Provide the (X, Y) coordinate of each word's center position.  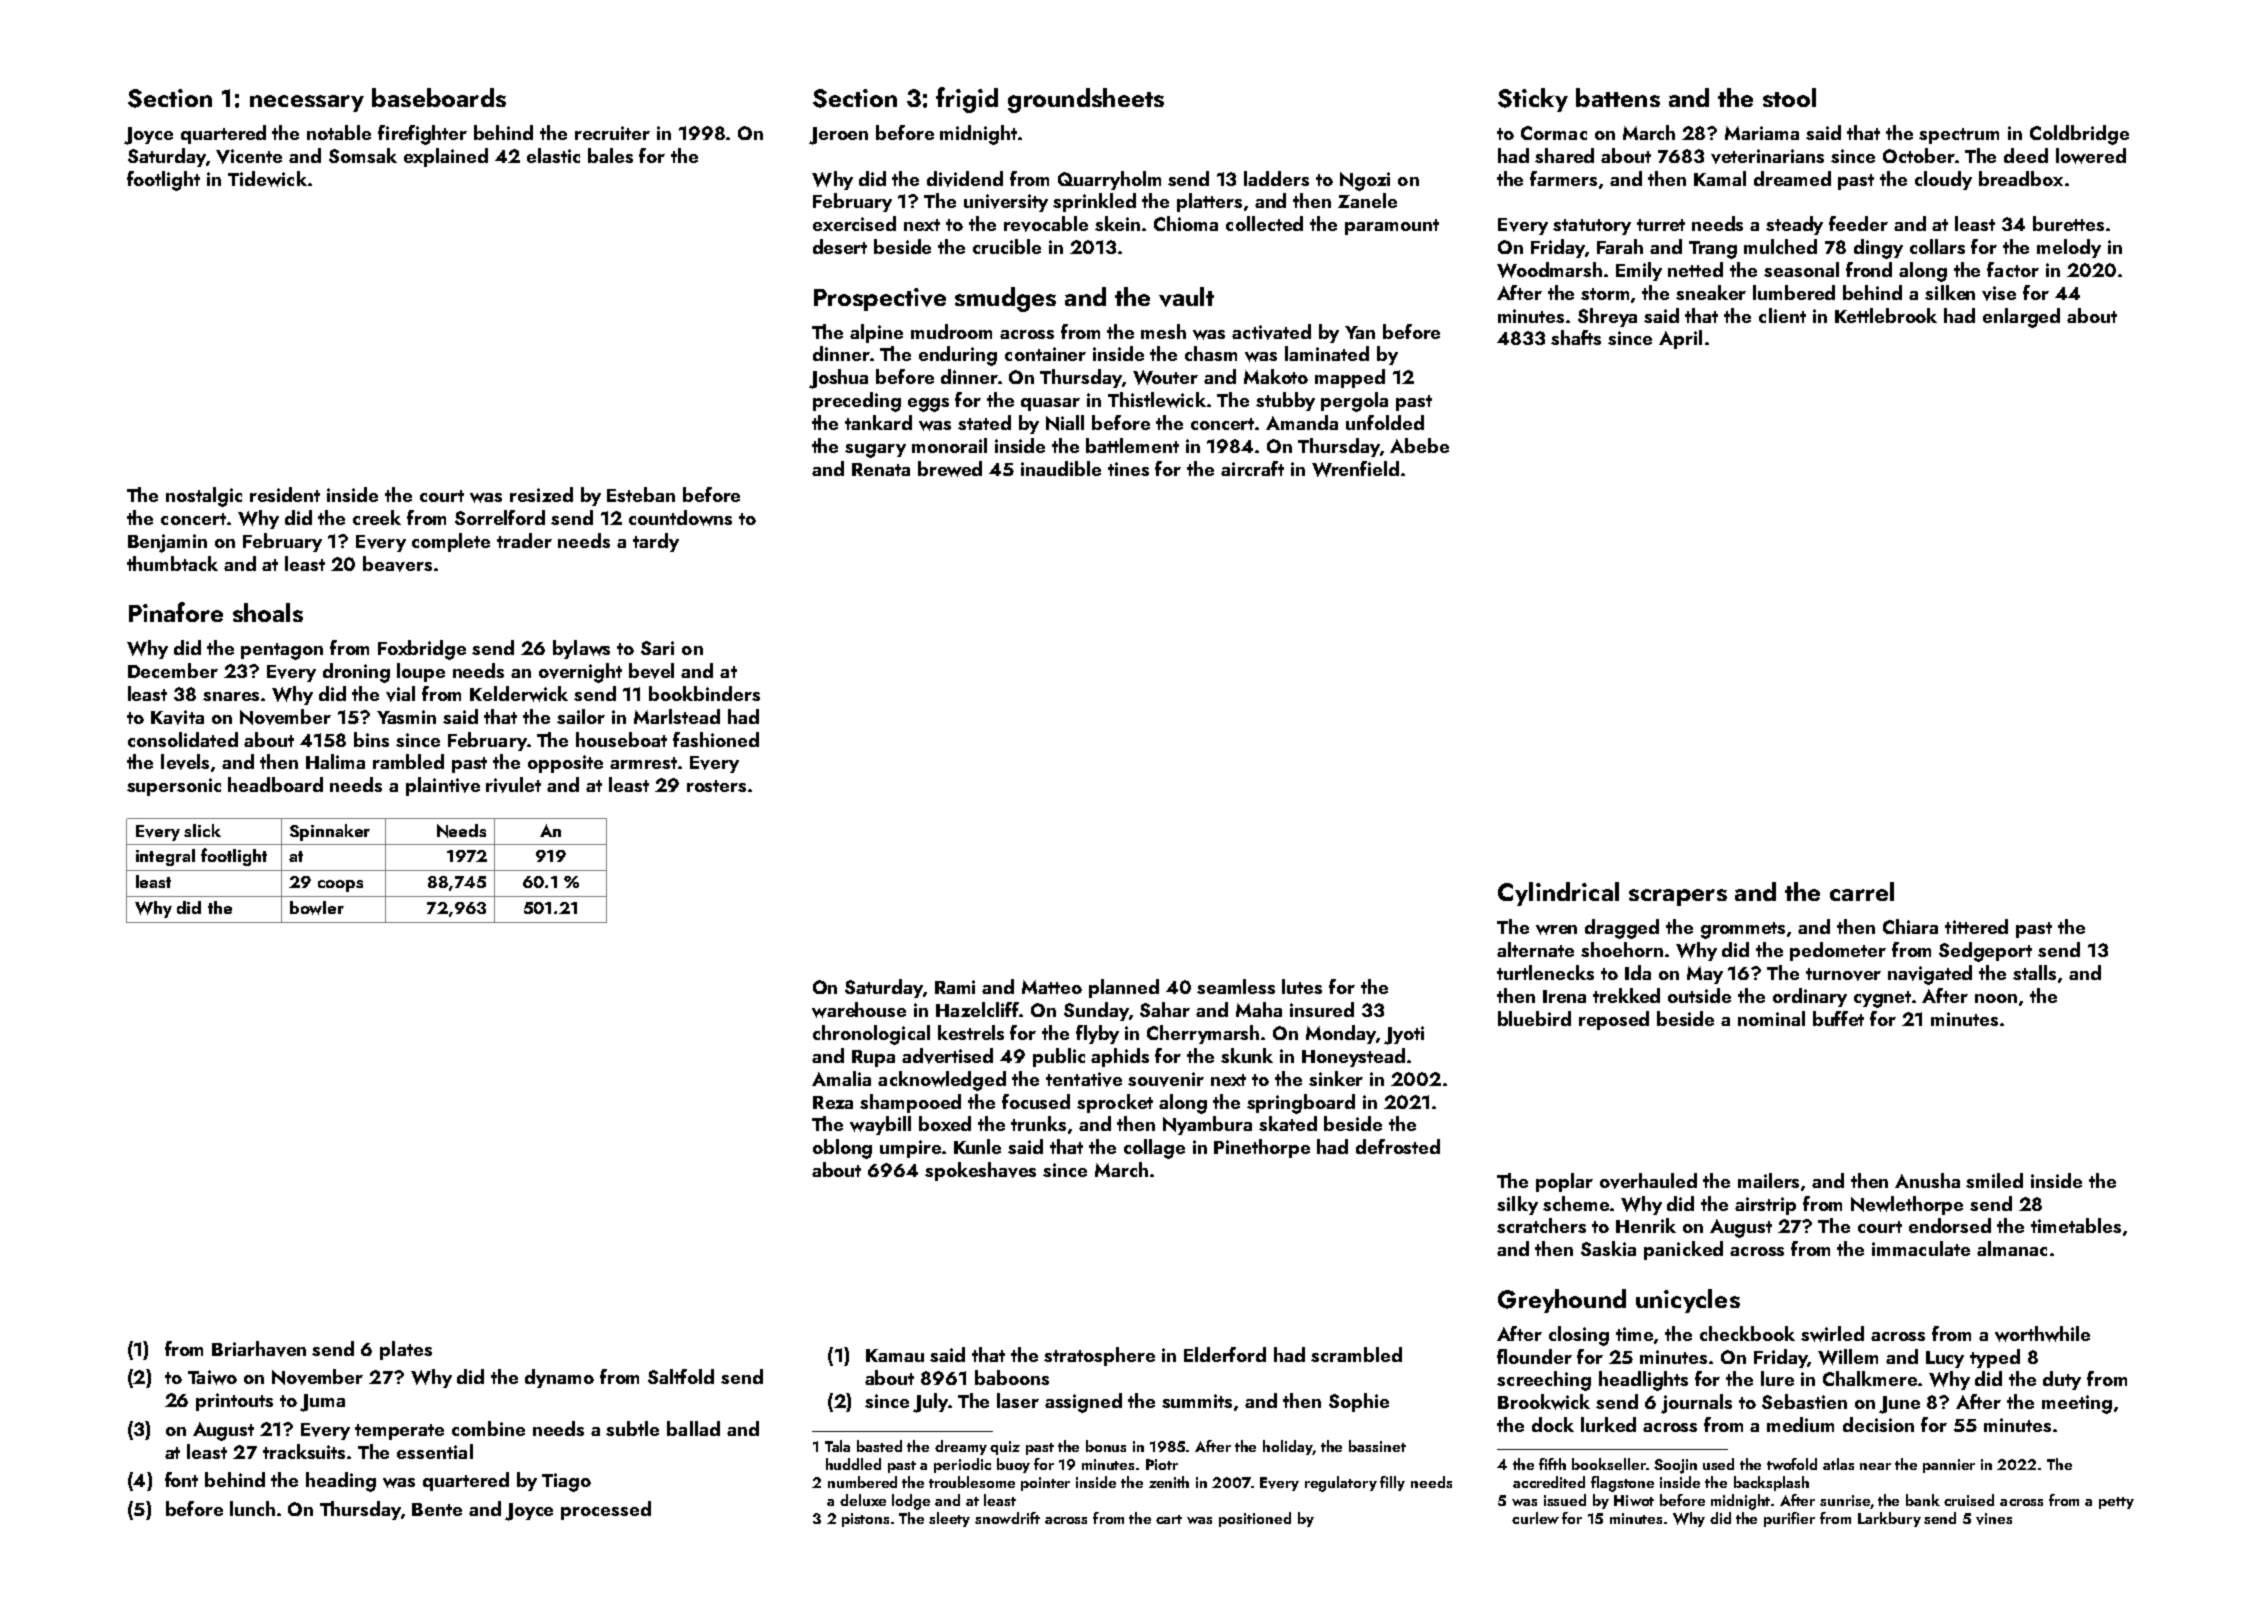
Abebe (1419, 445)
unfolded (1385, 422)
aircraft (1252, 468)
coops (340, 886)
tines (1128, 469)
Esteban (641, 494)
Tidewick (267, 179)
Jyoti (1404, 1035)
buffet (1838, 1018)
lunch (252, 1508)
